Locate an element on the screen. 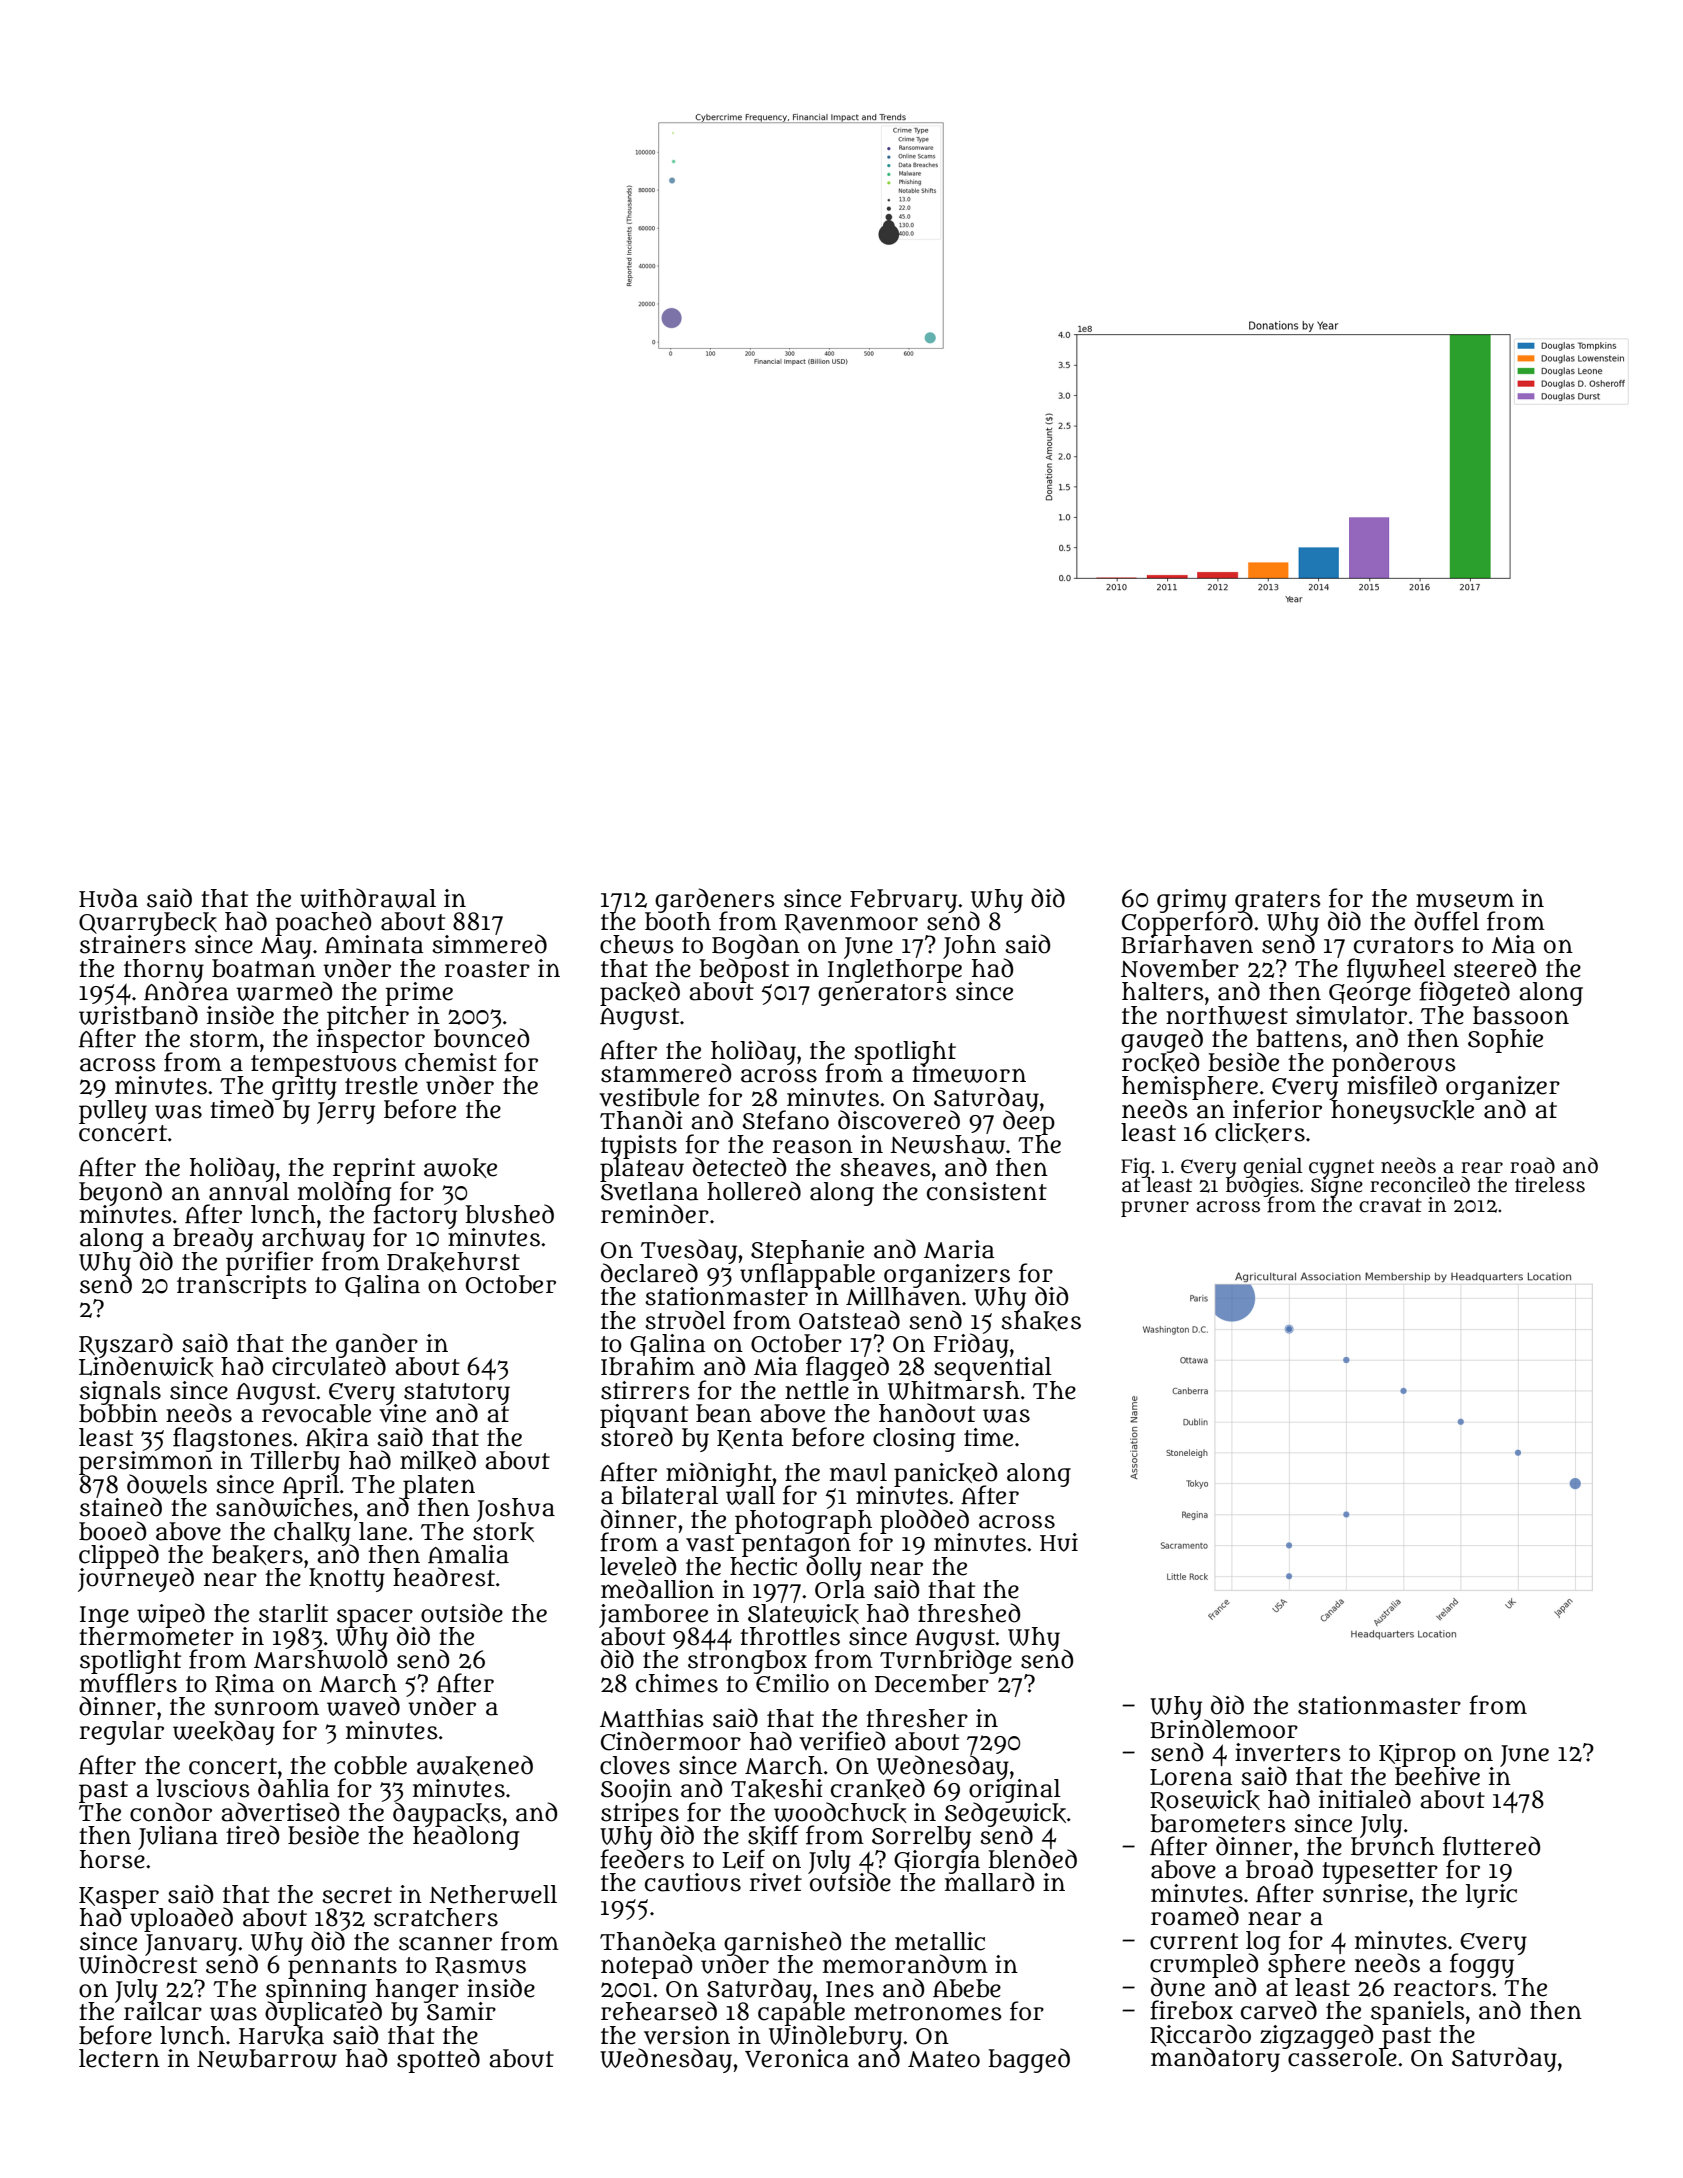  lectern is located at coordinates (119, 2058).
